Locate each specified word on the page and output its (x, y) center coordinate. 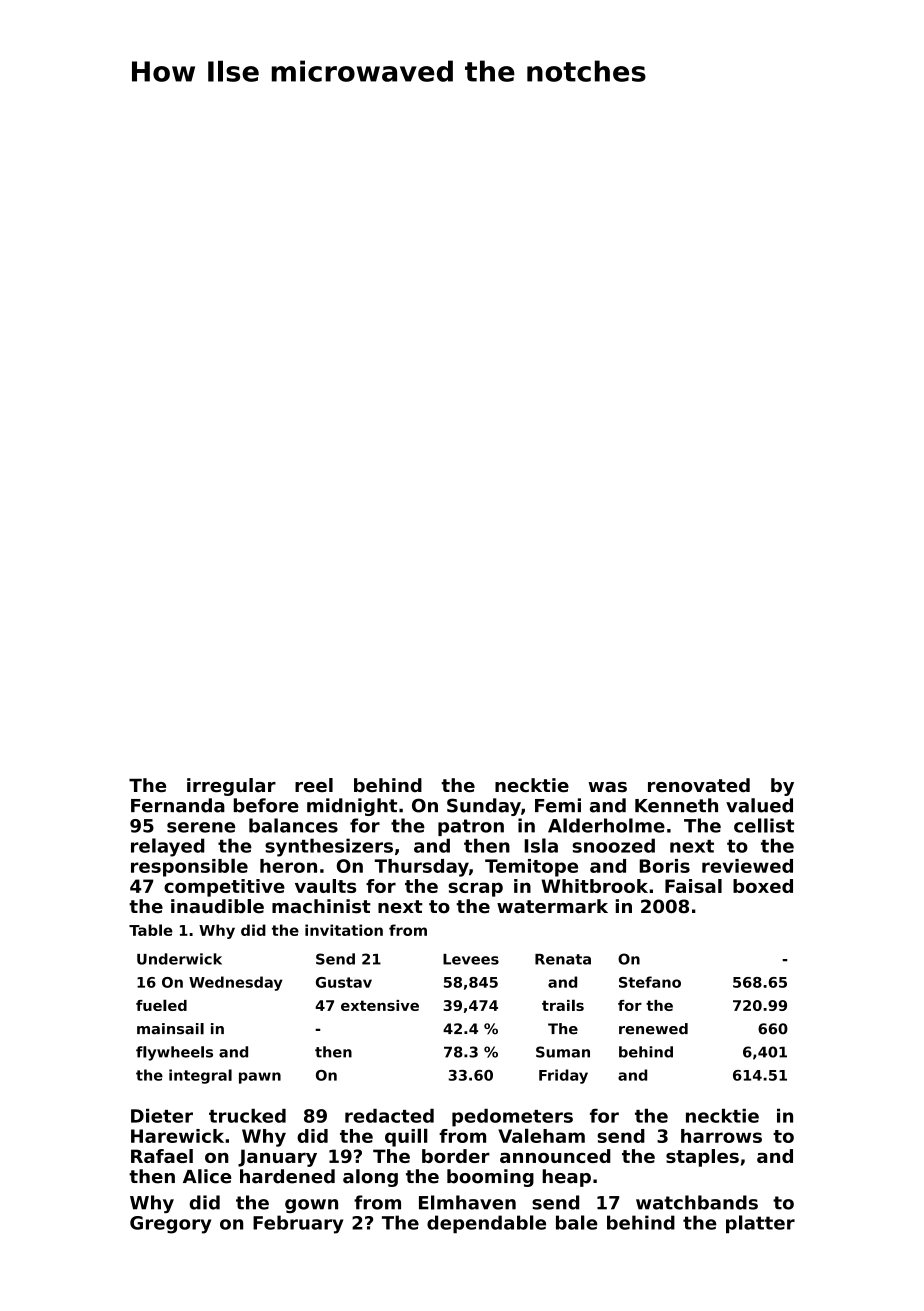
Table (151, 930)
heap (566, 1178)
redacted (389, 1116)
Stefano (650, 982)
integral (200, 1076)
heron (288, 866)
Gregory (170, 1225)
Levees (471, 959)
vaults (325, 886)
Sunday (484, 807)
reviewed (747, 866)
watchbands (697, 1202)
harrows (721, 1136)
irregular (231, 787)
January (277, 1158)
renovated (699, 785)
